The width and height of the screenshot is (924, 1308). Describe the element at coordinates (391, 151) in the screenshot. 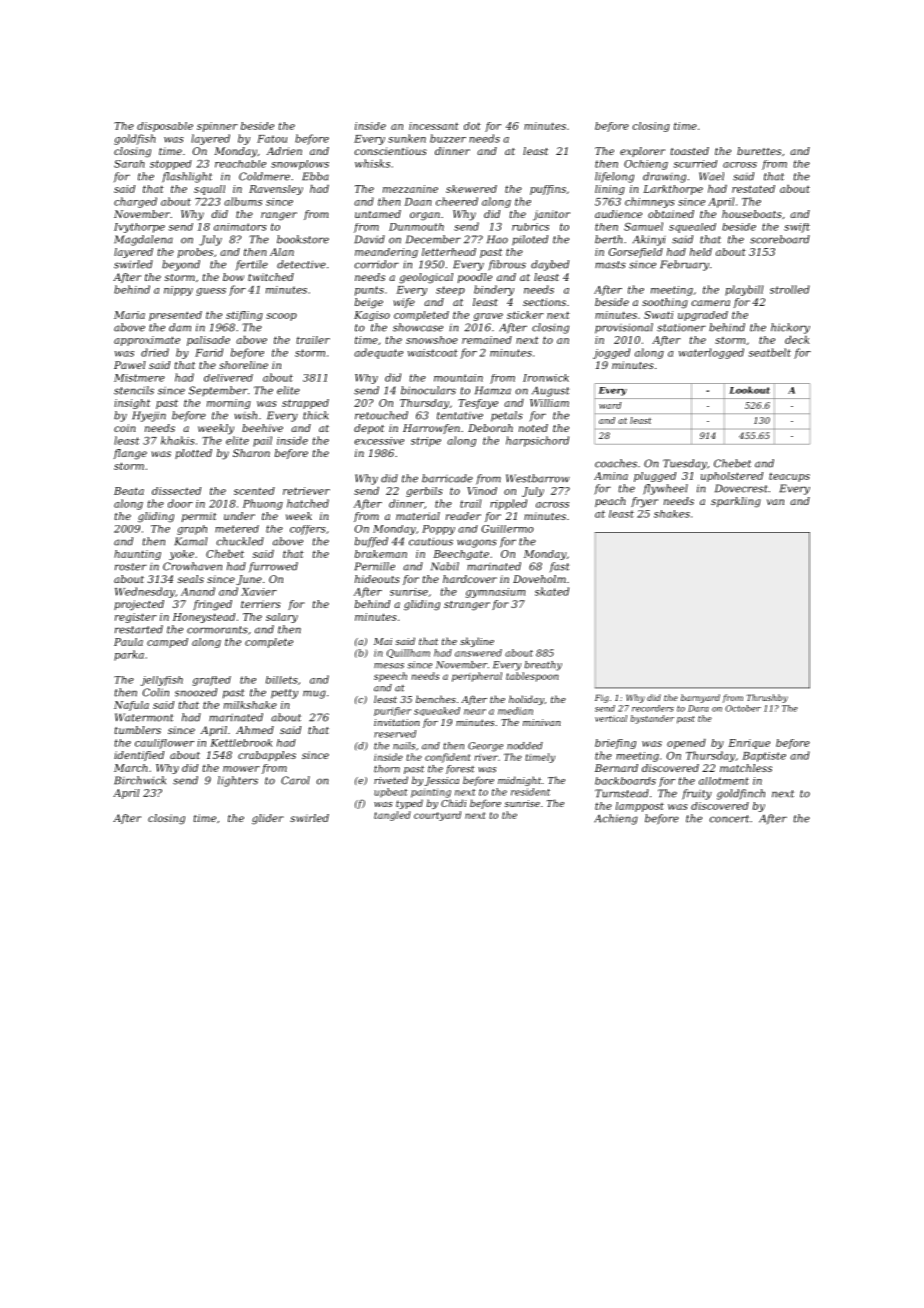

I see `conscientious` at that location.
